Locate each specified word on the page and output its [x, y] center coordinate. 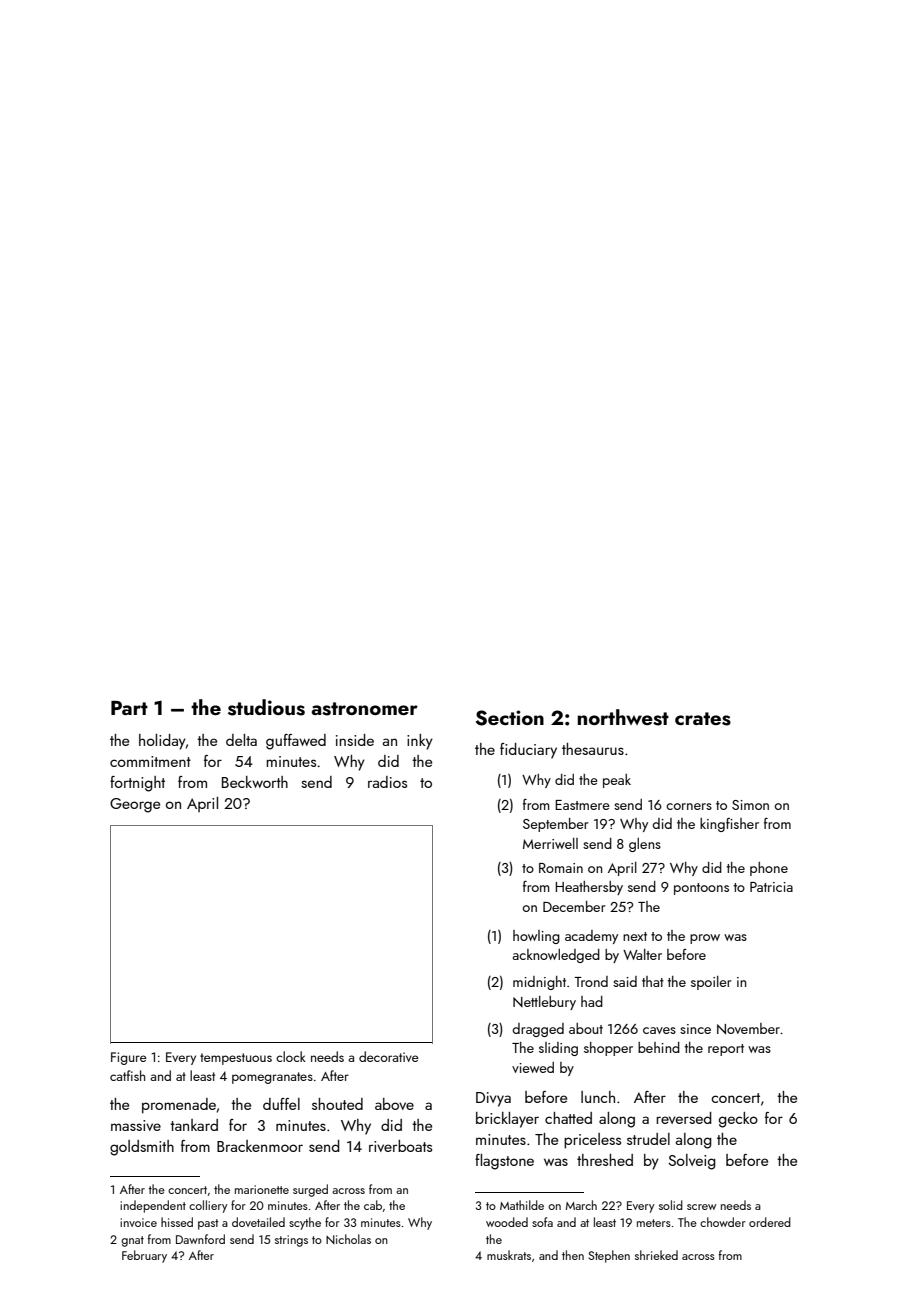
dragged [538, 1030]
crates [703, 719]
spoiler [711, 983]
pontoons [701, 889]
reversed [684, 1118]
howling [536, 937]
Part [129, 707]
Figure [129, 1058]
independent [153, 1206]
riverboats [400, 1146]
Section [510, 718]
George [135, 805]
